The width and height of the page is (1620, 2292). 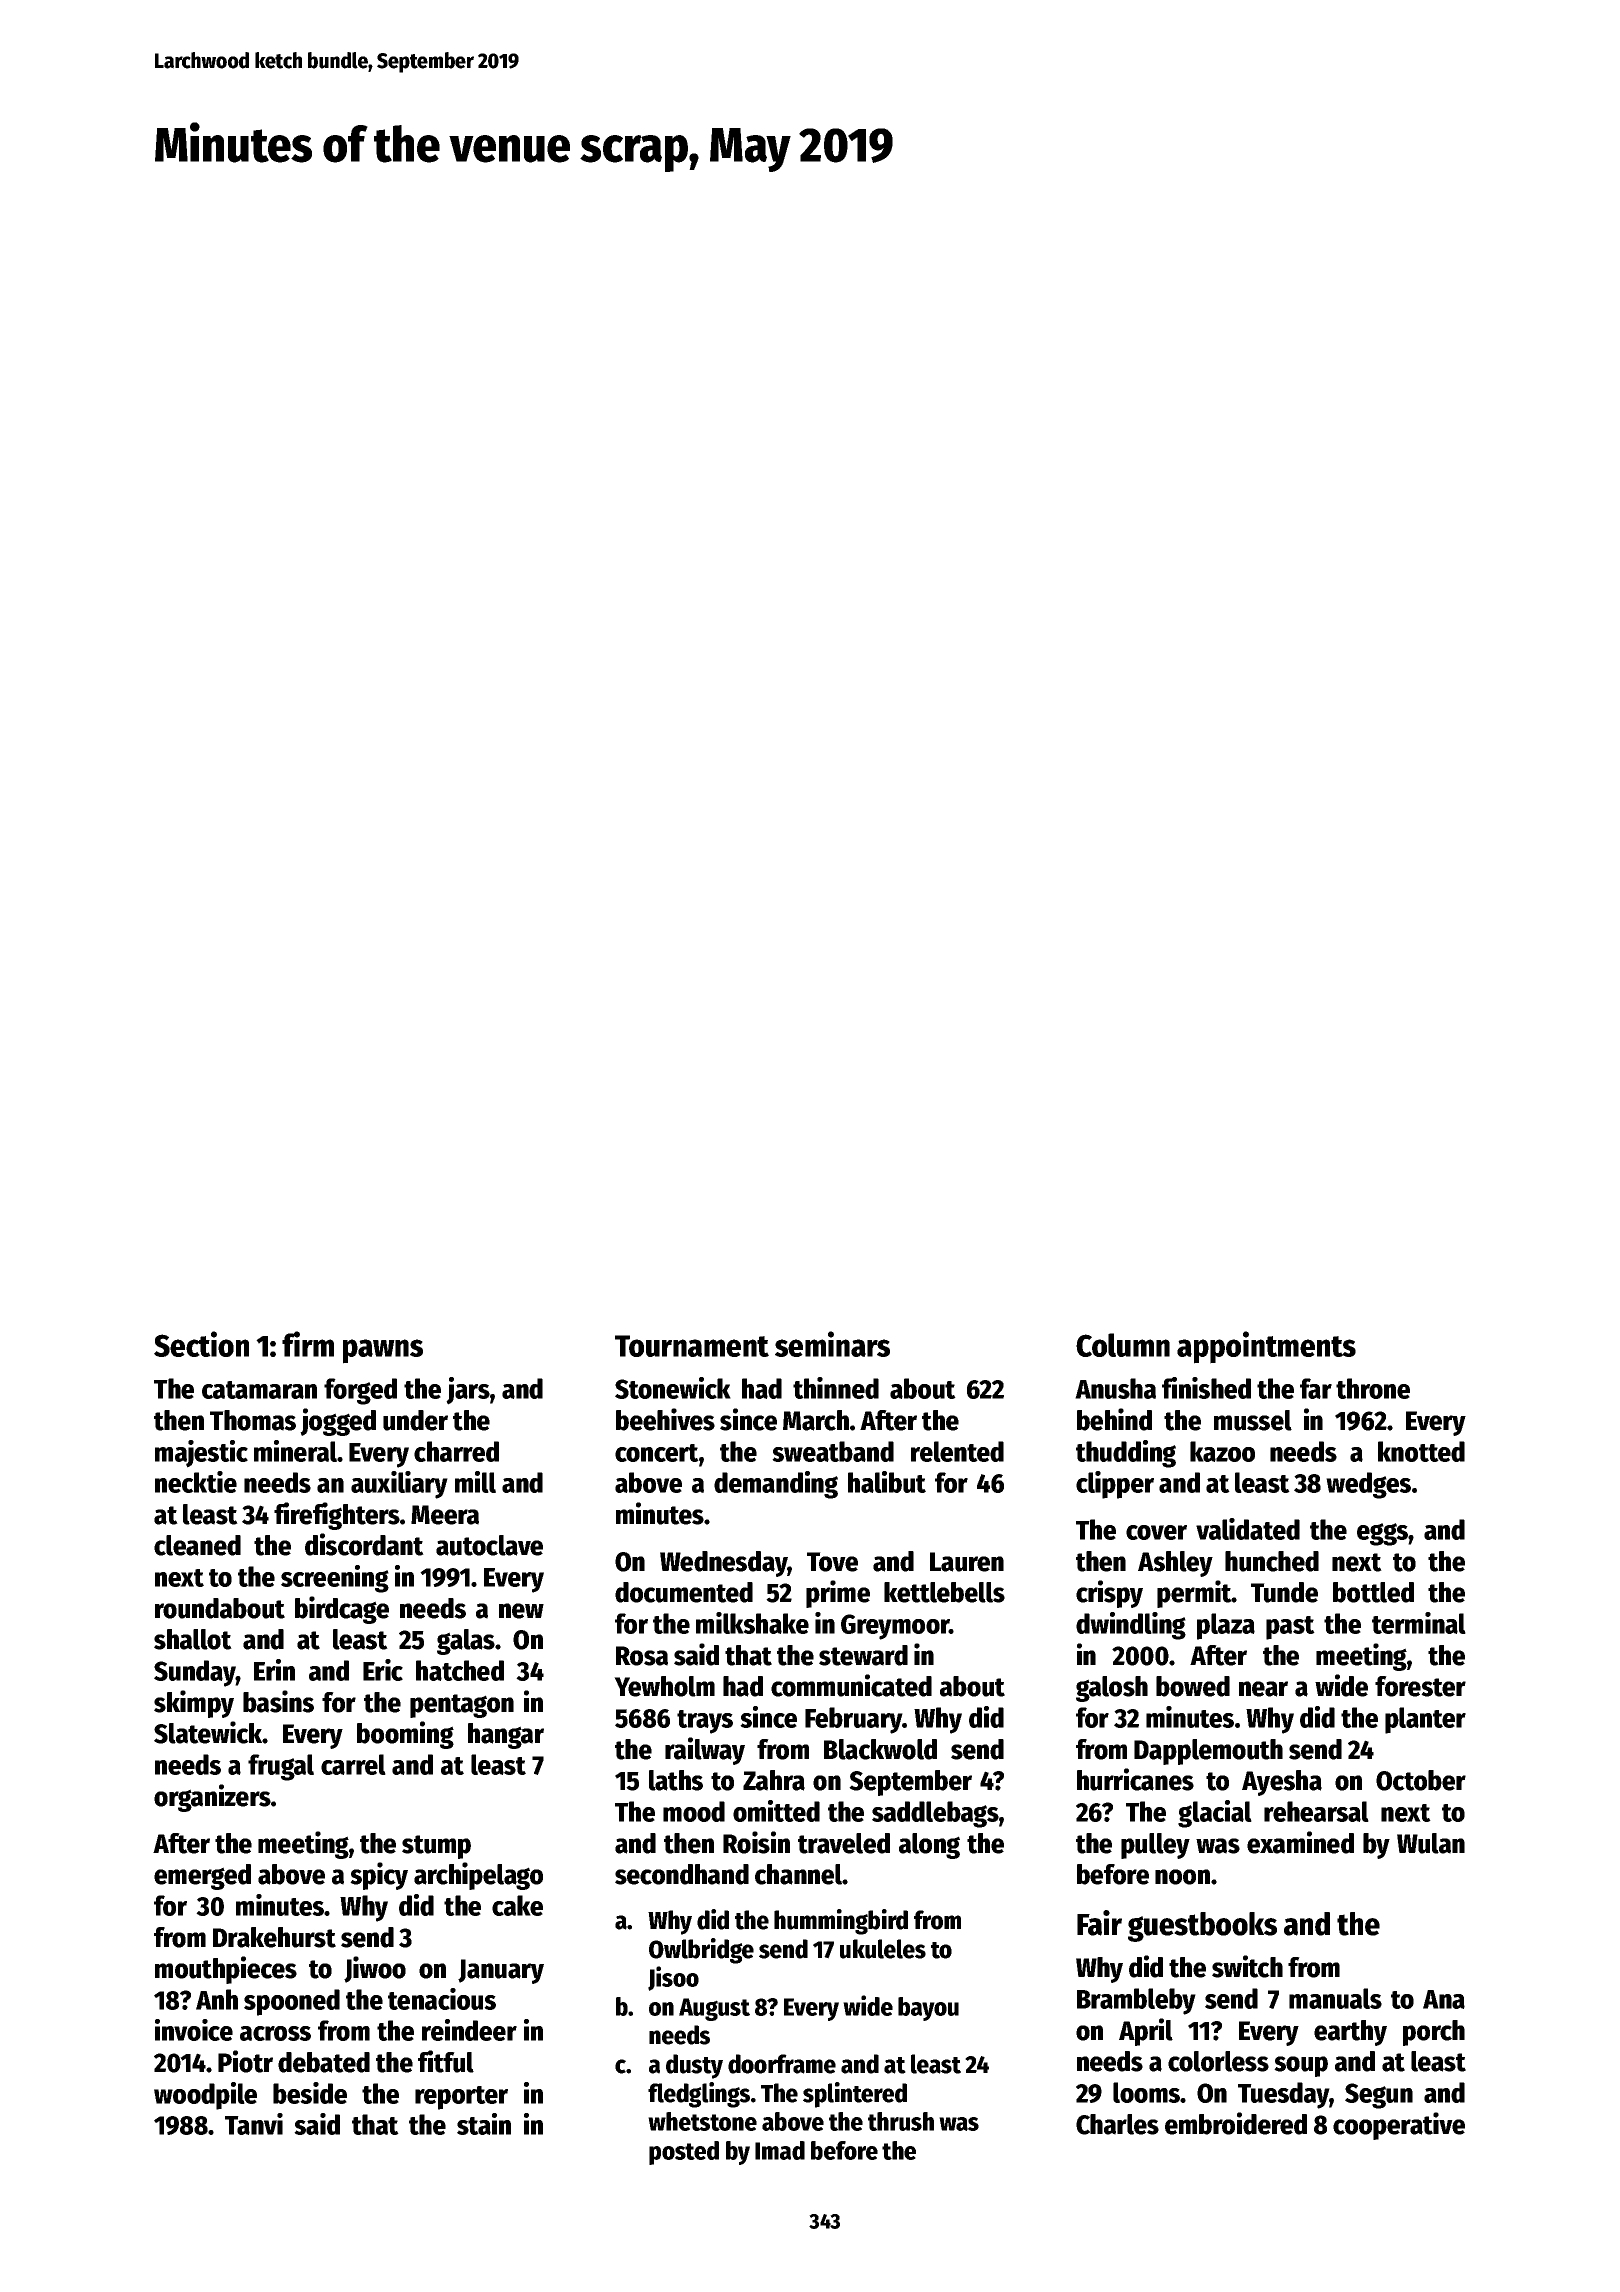 I want to click on omitted, so click(x=776, y=1811).
